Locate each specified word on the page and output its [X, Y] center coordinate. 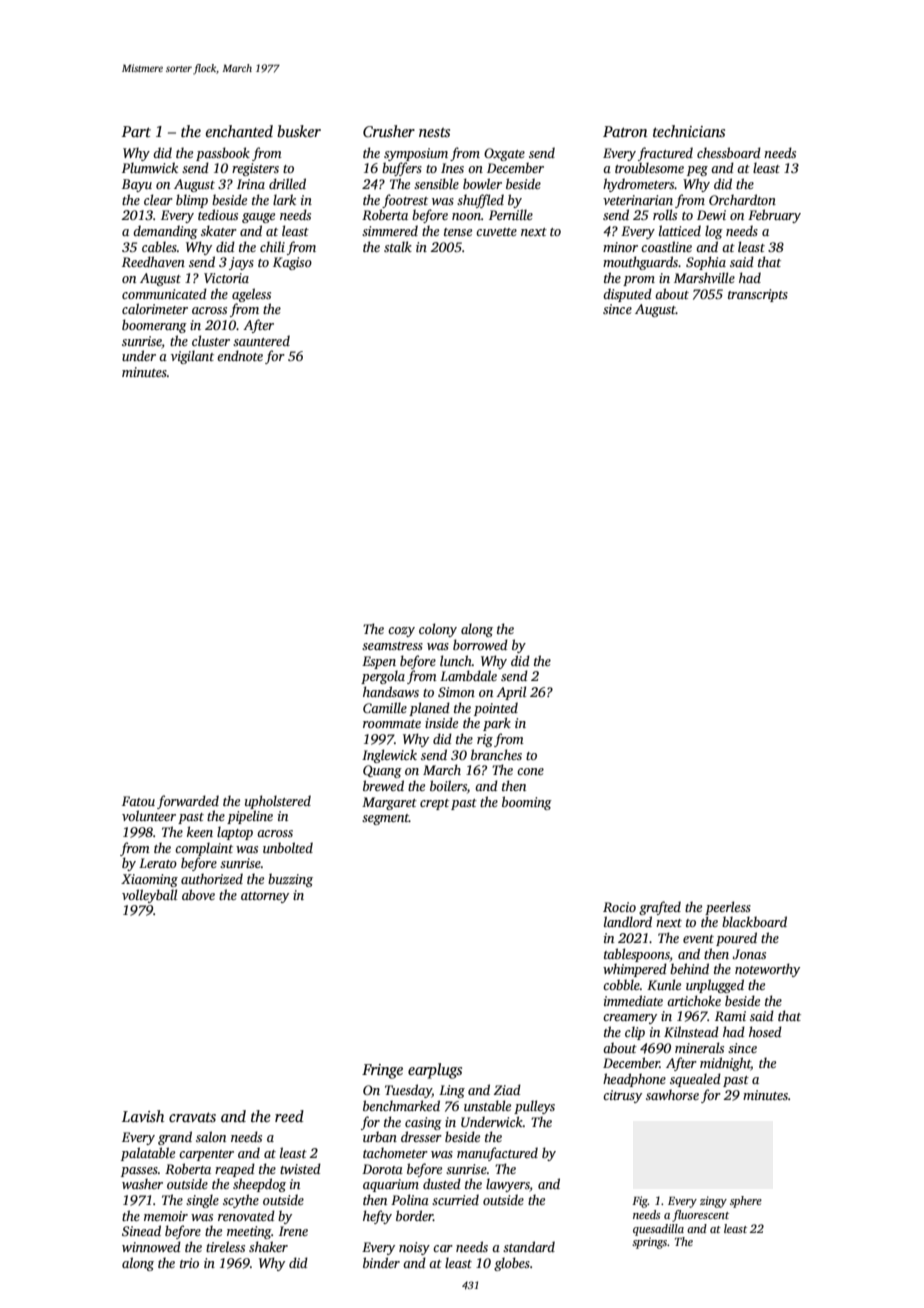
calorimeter [155, 308]
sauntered [261, 340]
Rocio [619, 907]
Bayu [137, 185]
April [511, 693]
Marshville [704, 277]
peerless [728, 908]
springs [649, 1243]
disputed [627, 295]
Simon [456, 692]
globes [512, 1264]
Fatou [138, 801]
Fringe [382, 1071]
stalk [398, 246]
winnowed [151, 1246]
